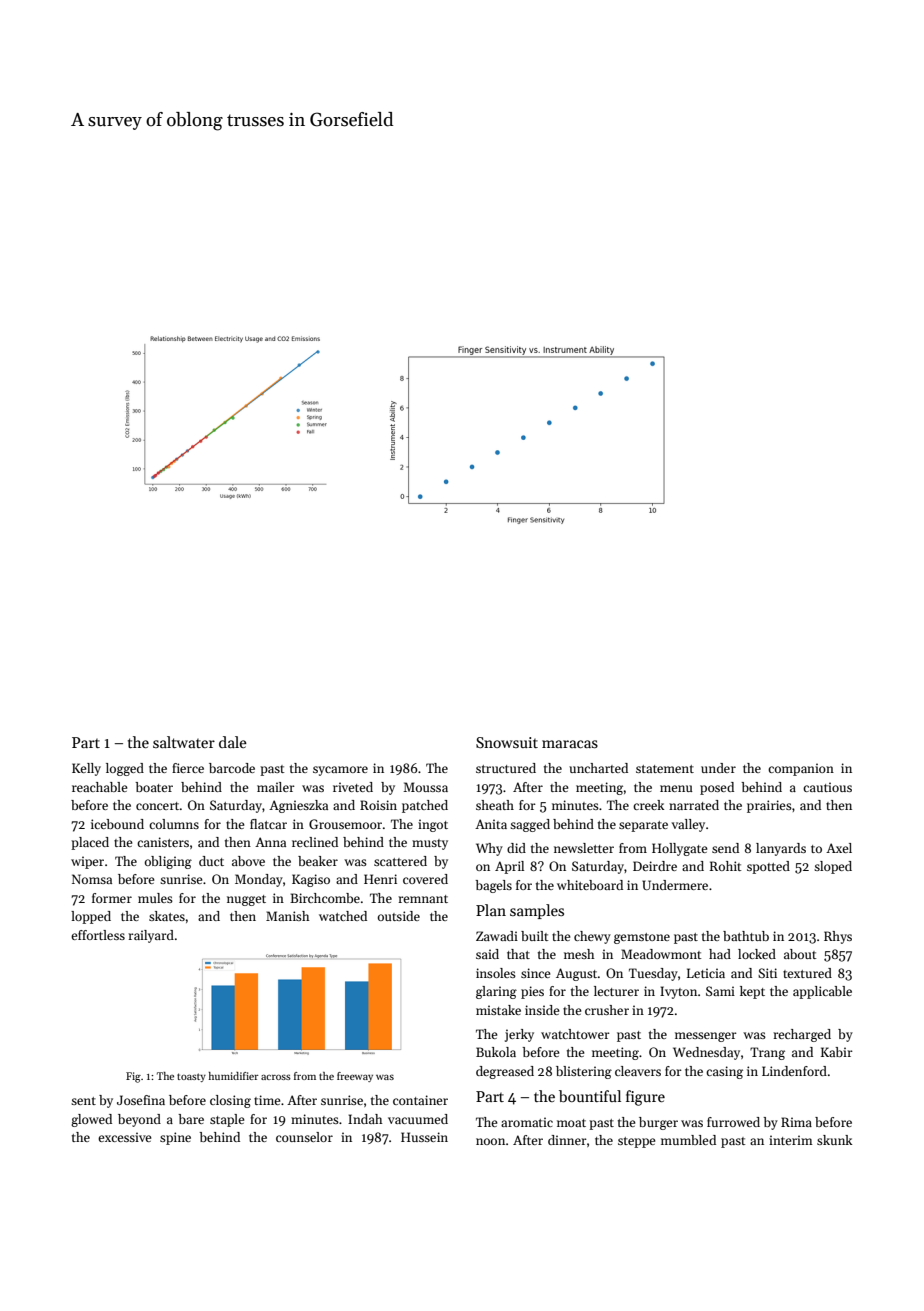 This screenshot has width=924, height=1311. Describe the element at coordinates (496, 992) in the screenshot. I see `glaring` at that location.
